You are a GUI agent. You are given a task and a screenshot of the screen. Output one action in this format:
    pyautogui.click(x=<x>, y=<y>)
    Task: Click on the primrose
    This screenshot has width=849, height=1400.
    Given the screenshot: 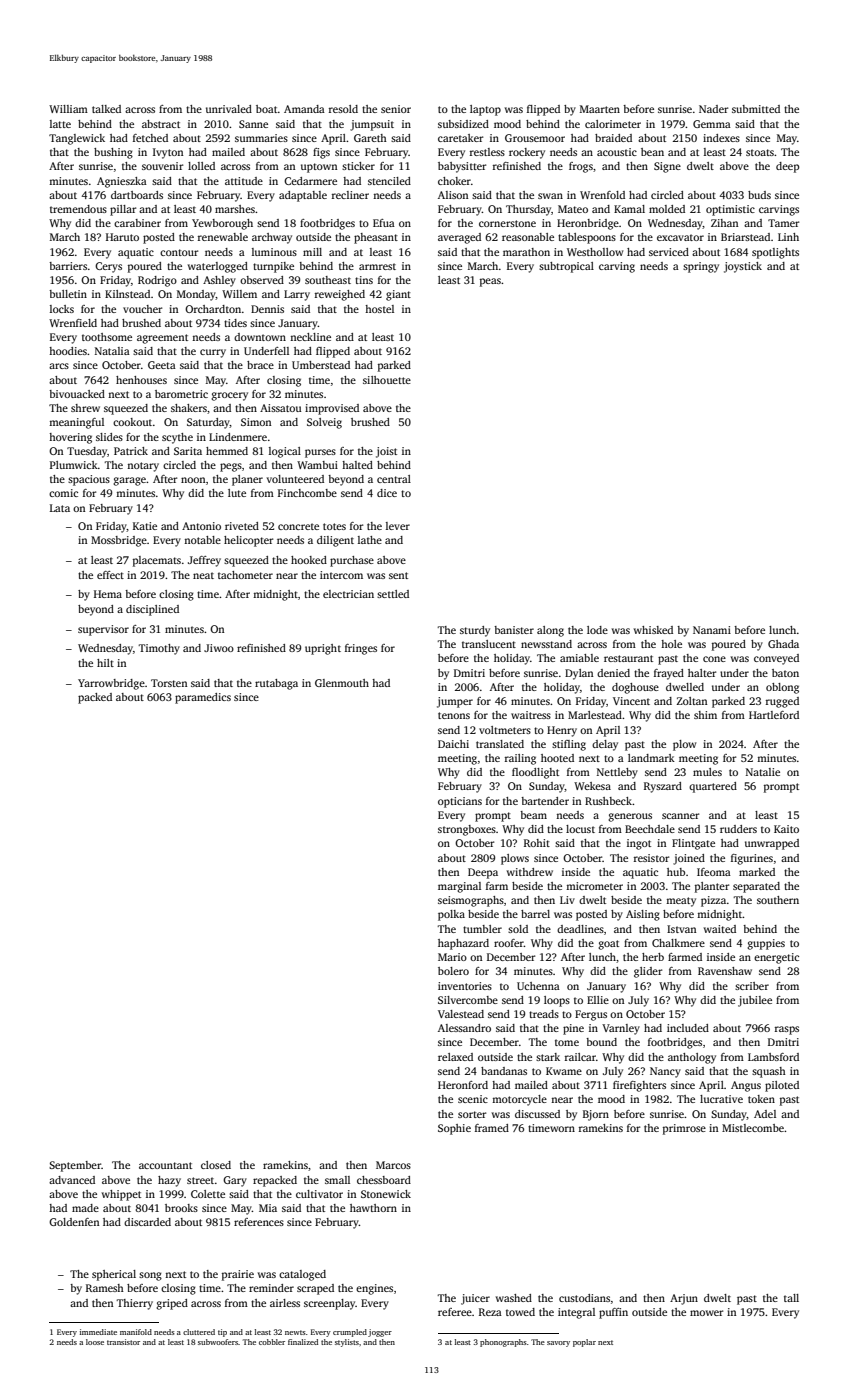 What is the action you would take?
    pyautogui.click(x=684, y=1129)
